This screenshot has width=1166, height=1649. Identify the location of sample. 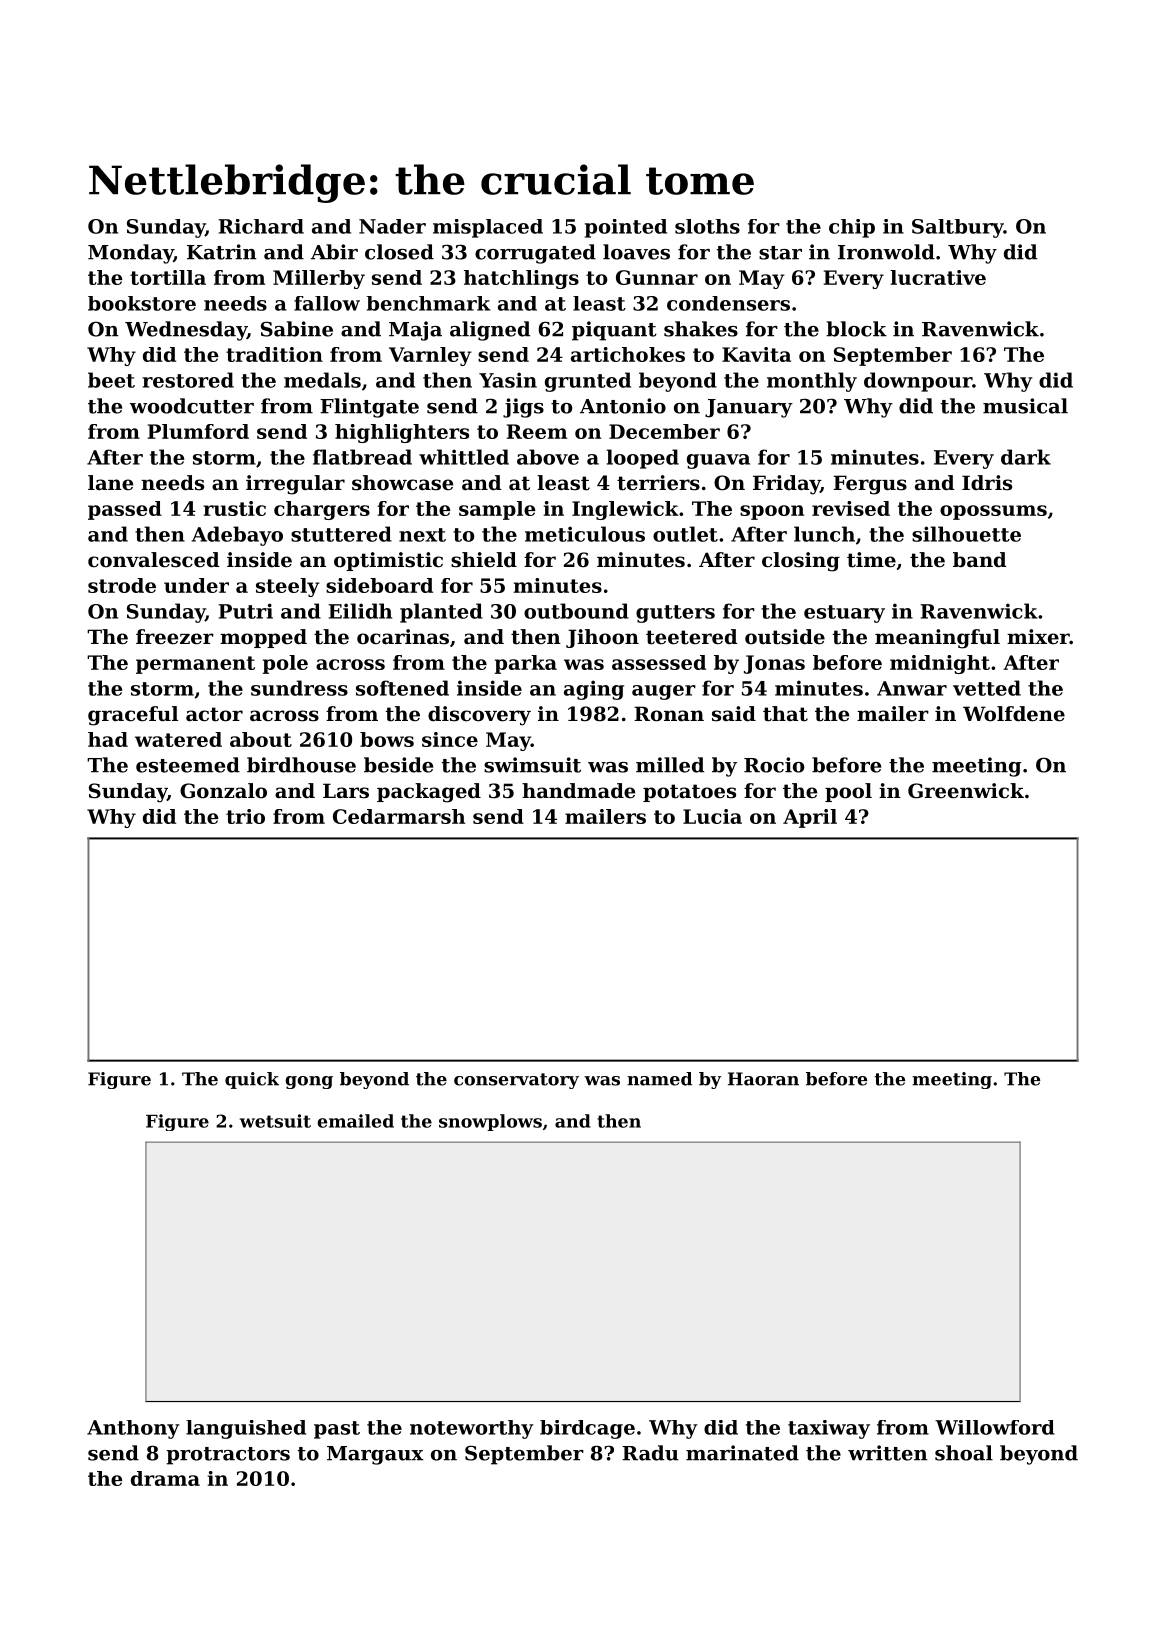
(497, 510).
